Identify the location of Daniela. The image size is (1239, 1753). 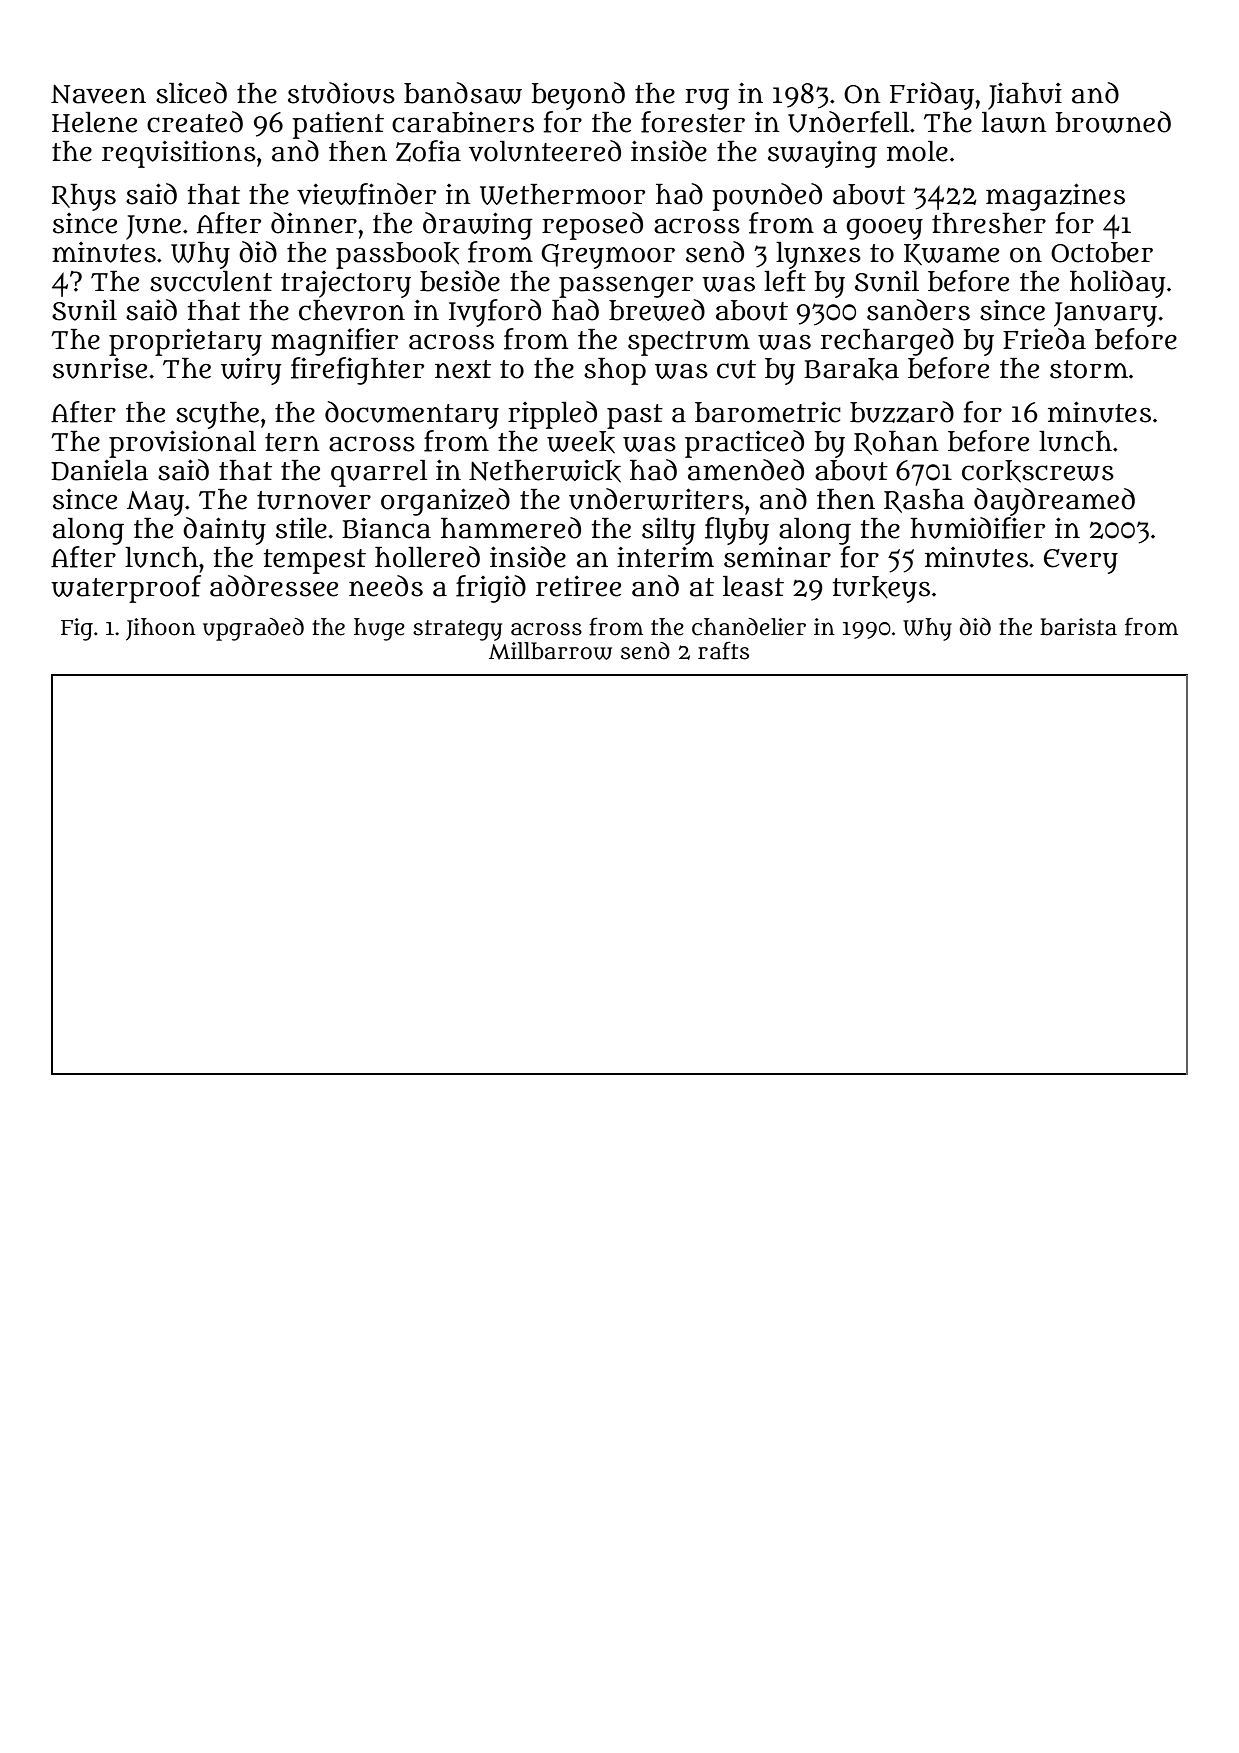
(99, 470).
